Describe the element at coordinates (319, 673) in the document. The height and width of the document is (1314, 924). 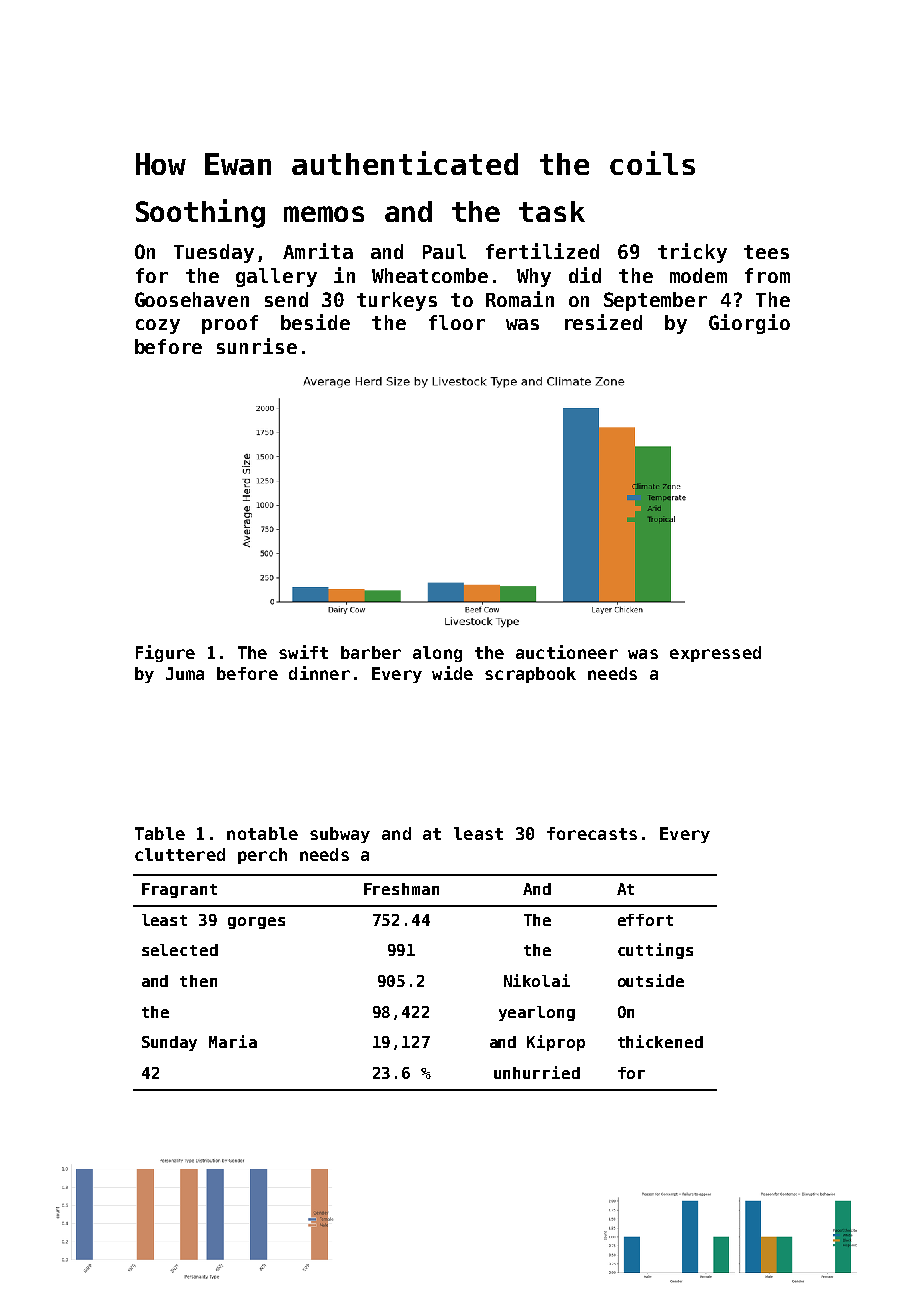
I see `dinner` at that location.
